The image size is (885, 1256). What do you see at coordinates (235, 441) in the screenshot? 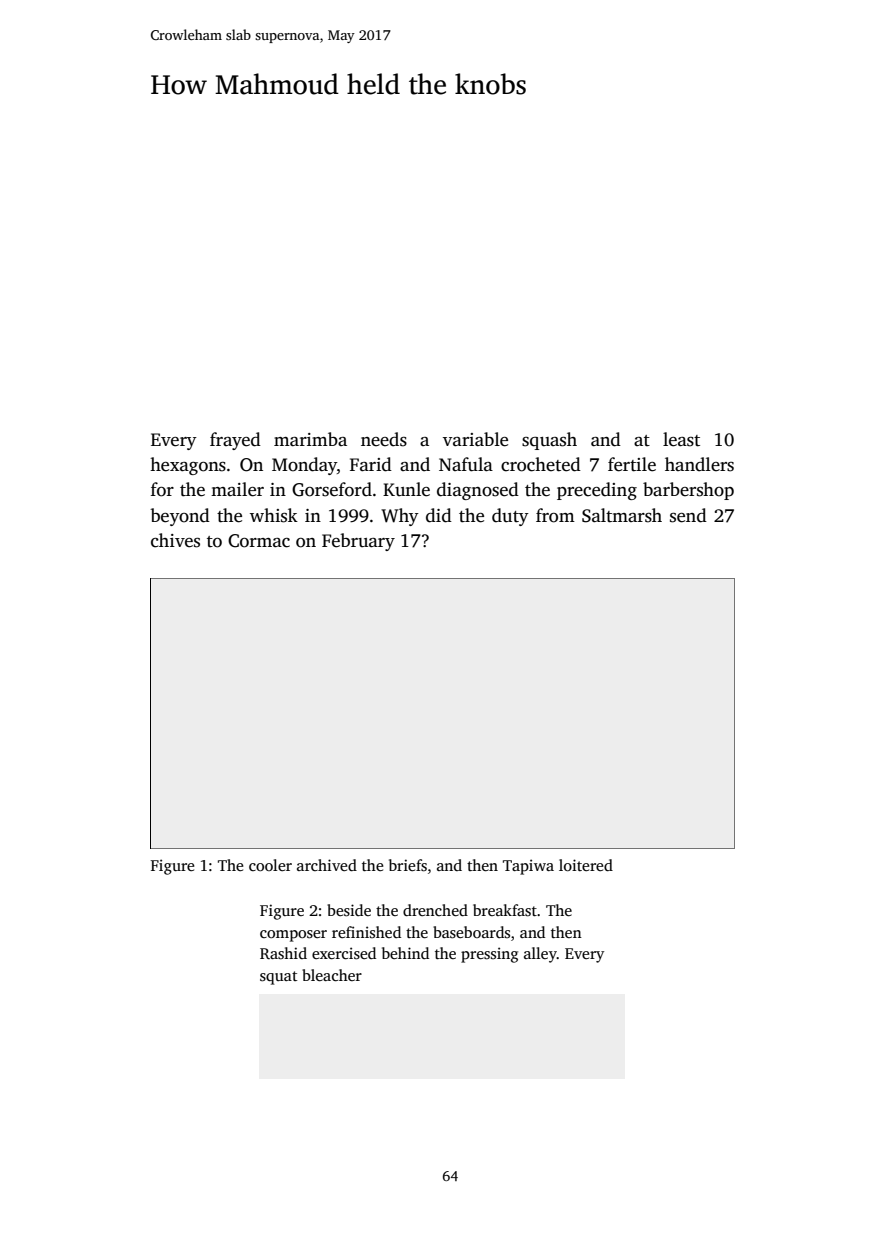
I see `frayed` at bounding box center [235, 441].
